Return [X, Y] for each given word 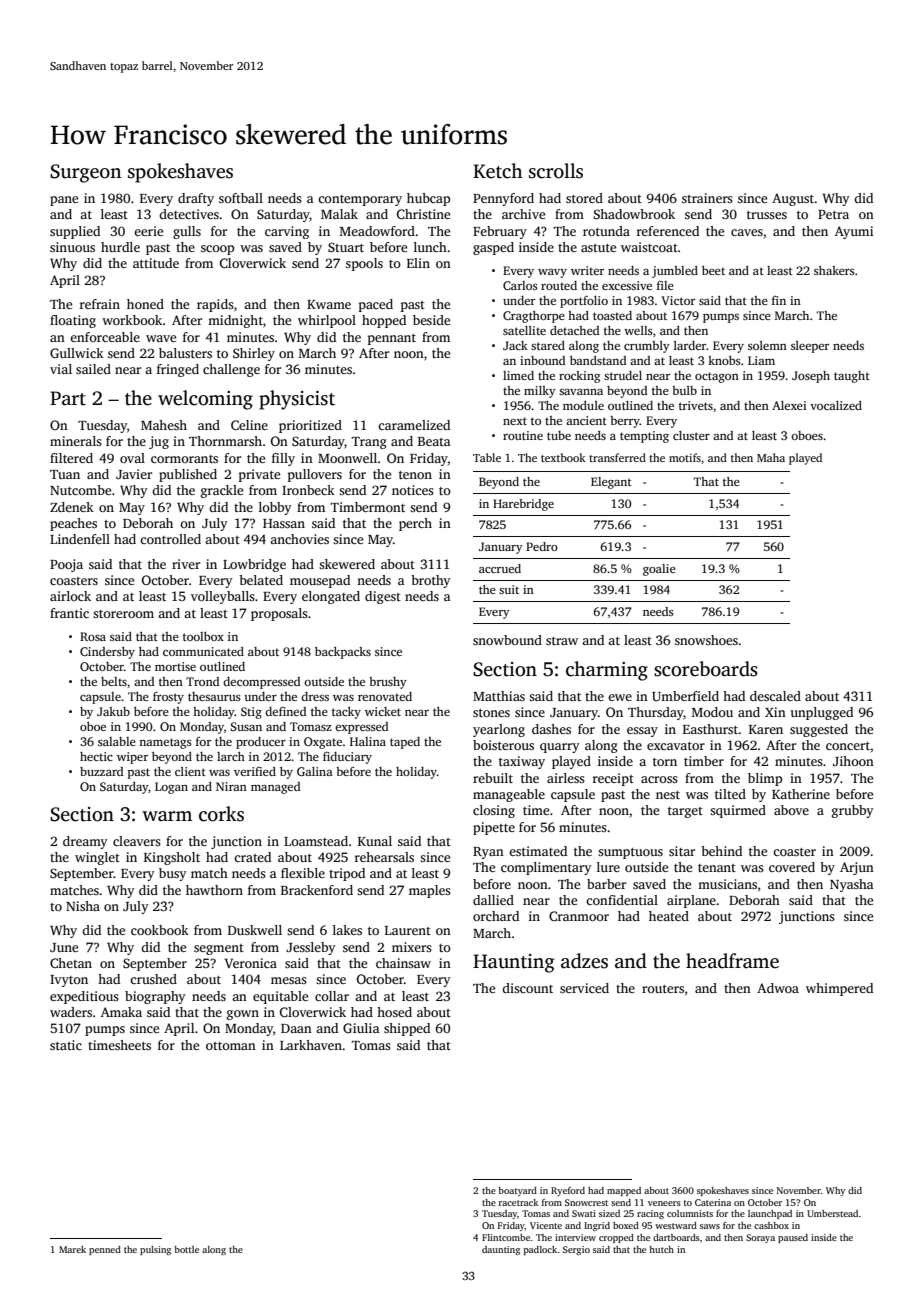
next [515, 421]
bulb [684, 390]
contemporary [360, 200]
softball [241, 198]
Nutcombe [80, 490]
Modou [712, 712]
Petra [833, 214]
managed [276, 788]
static [66, 1045]
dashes [551, 729]
